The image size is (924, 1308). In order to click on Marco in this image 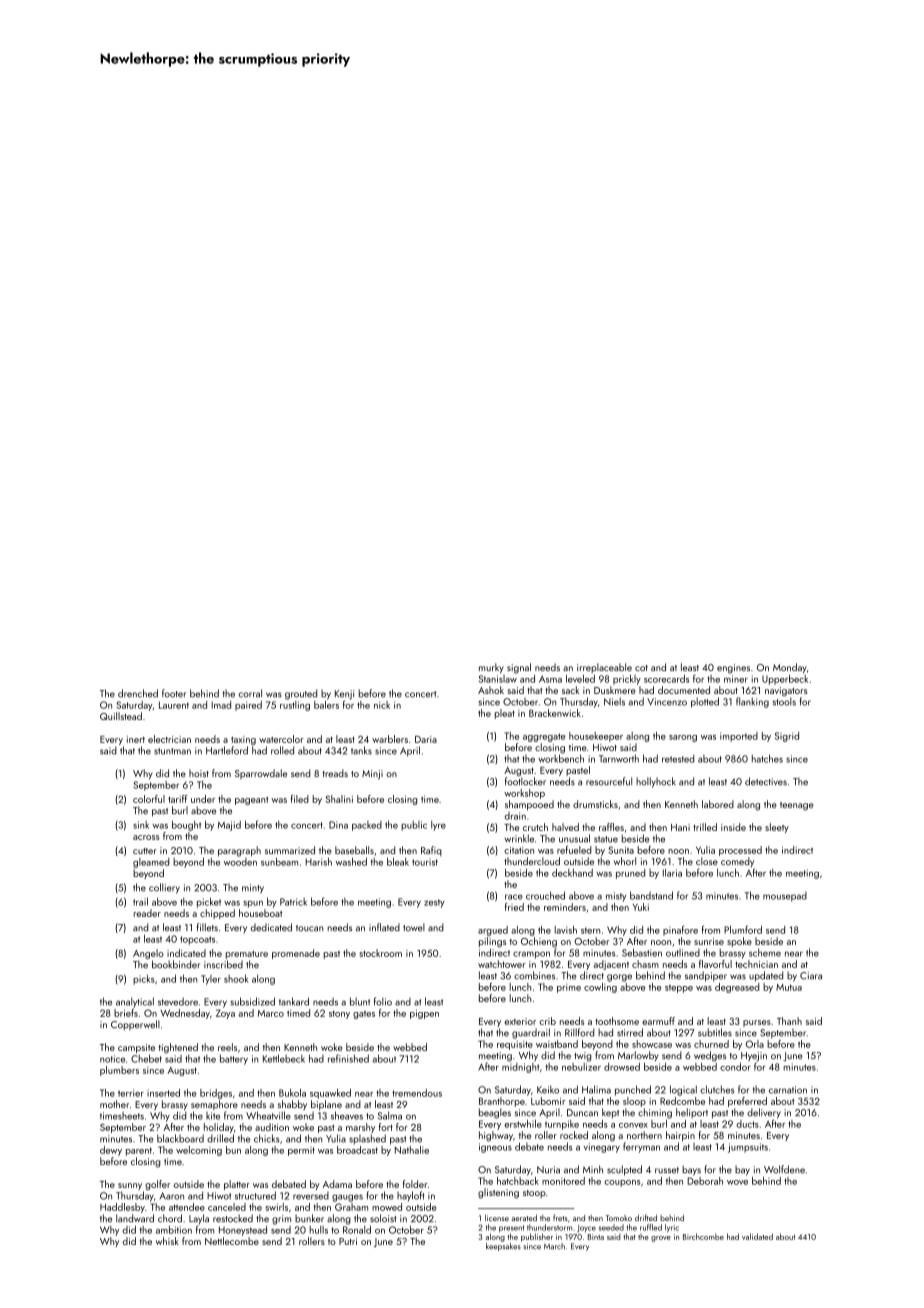, I will do `click(271, 1013)`.
